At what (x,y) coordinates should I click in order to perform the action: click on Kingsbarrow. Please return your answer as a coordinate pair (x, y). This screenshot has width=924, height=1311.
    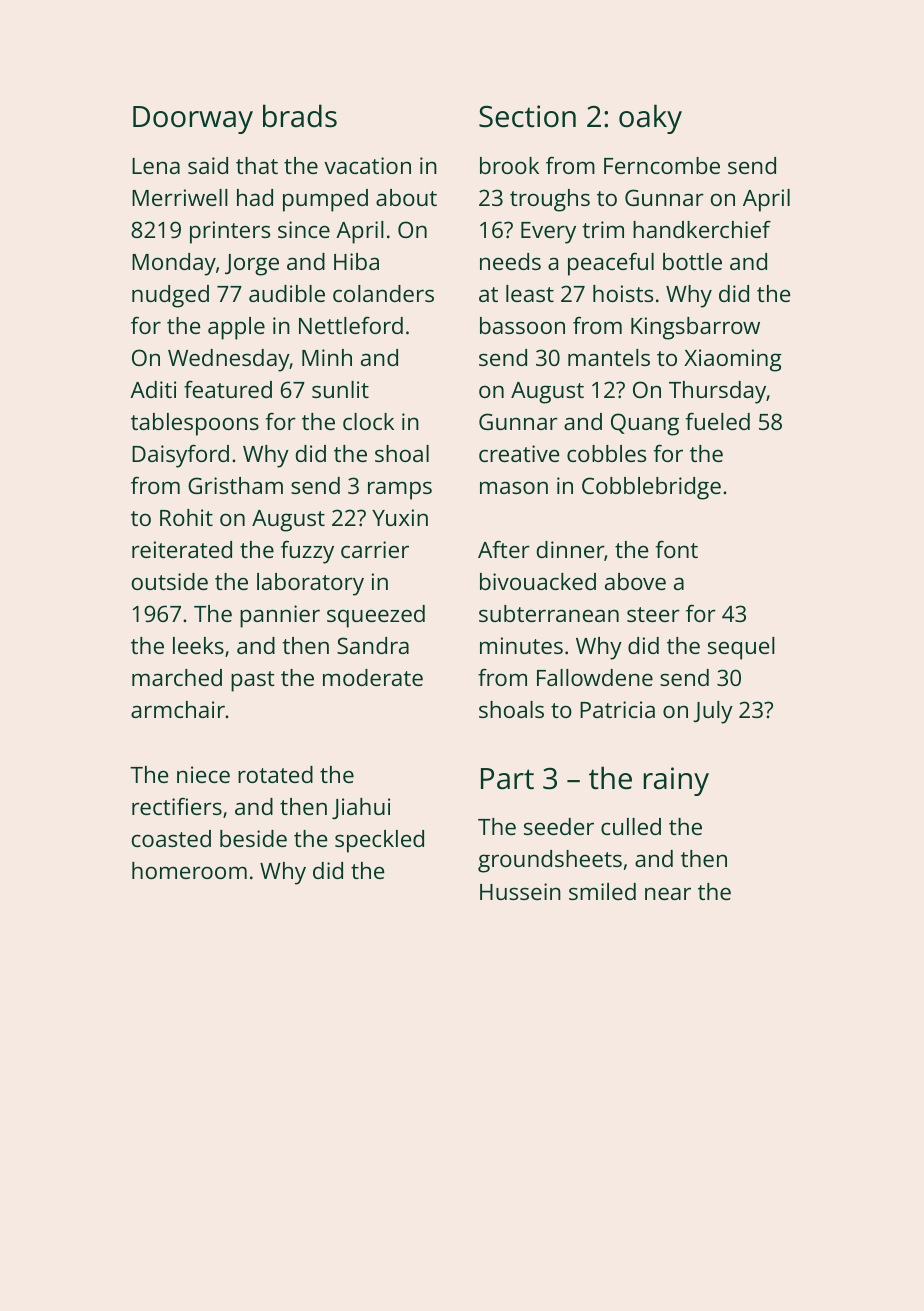
    Looking at the image, I should click on (695, 328).
